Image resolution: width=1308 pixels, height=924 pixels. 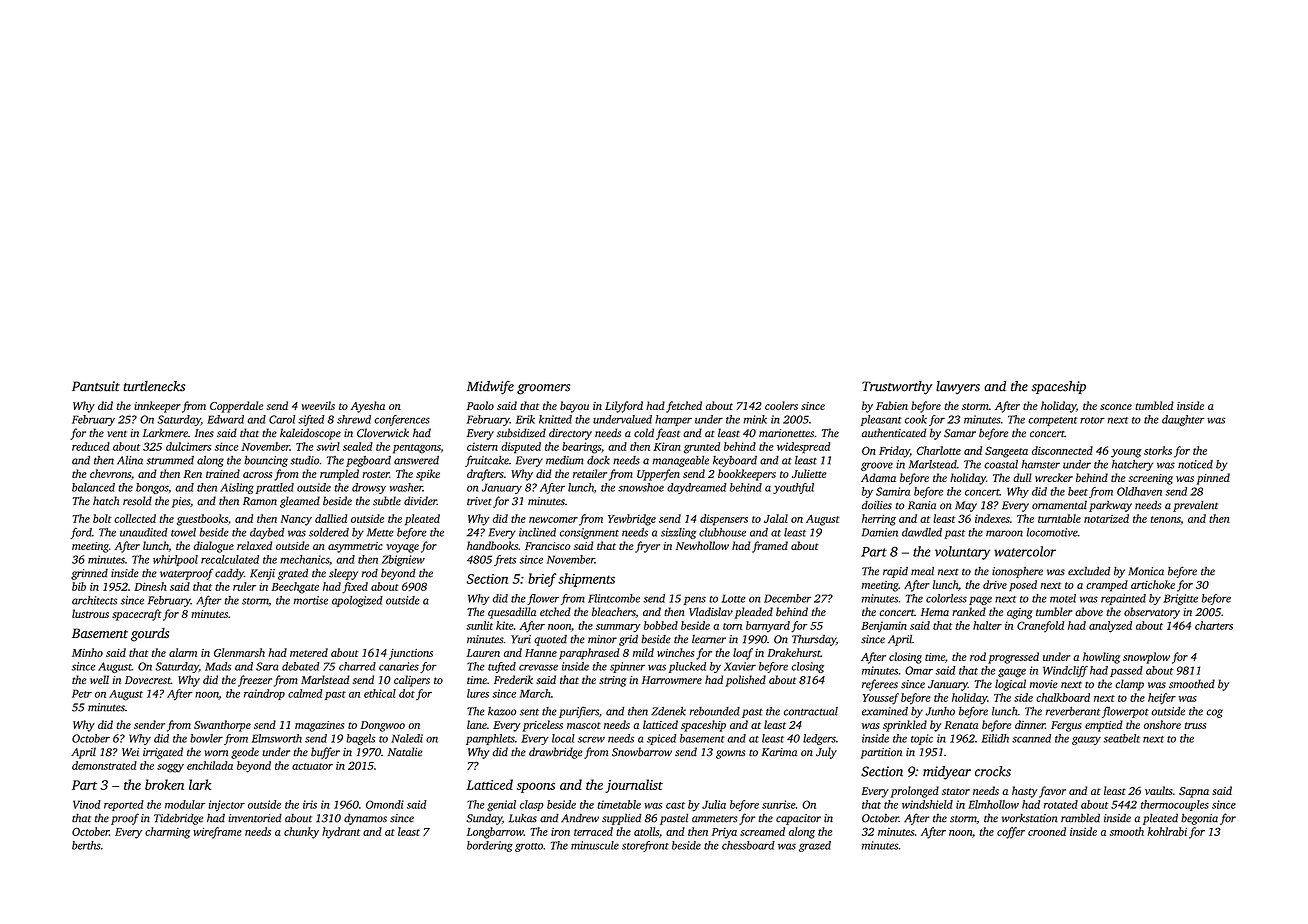 I want to click on turtlenecks, so click(x=154, y=386).
